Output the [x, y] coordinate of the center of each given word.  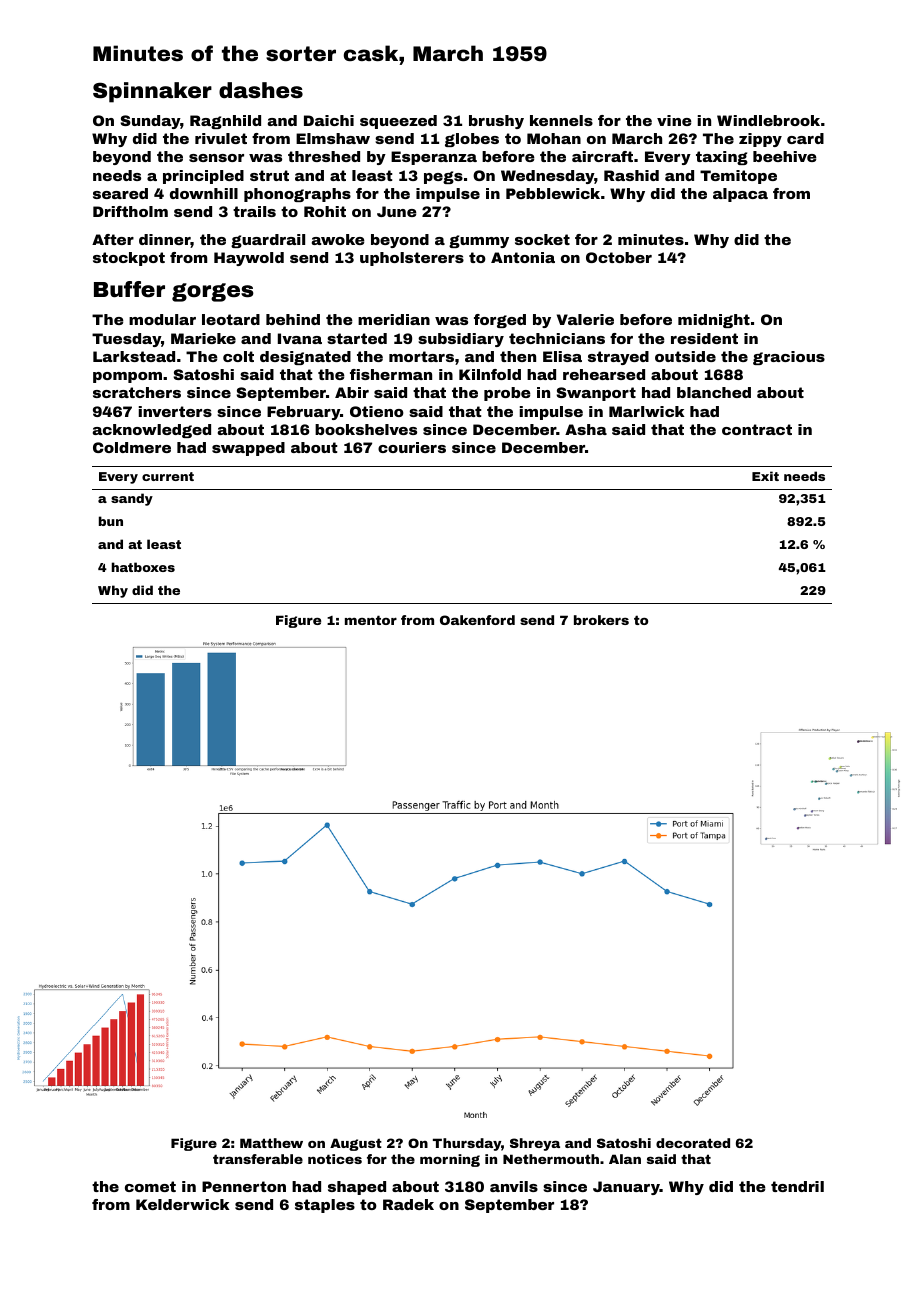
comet [150, 1186]
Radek [408, 1204]
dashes [261, 90]
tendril [797, 1186]
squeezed [398, 122]
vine [674, 120]
